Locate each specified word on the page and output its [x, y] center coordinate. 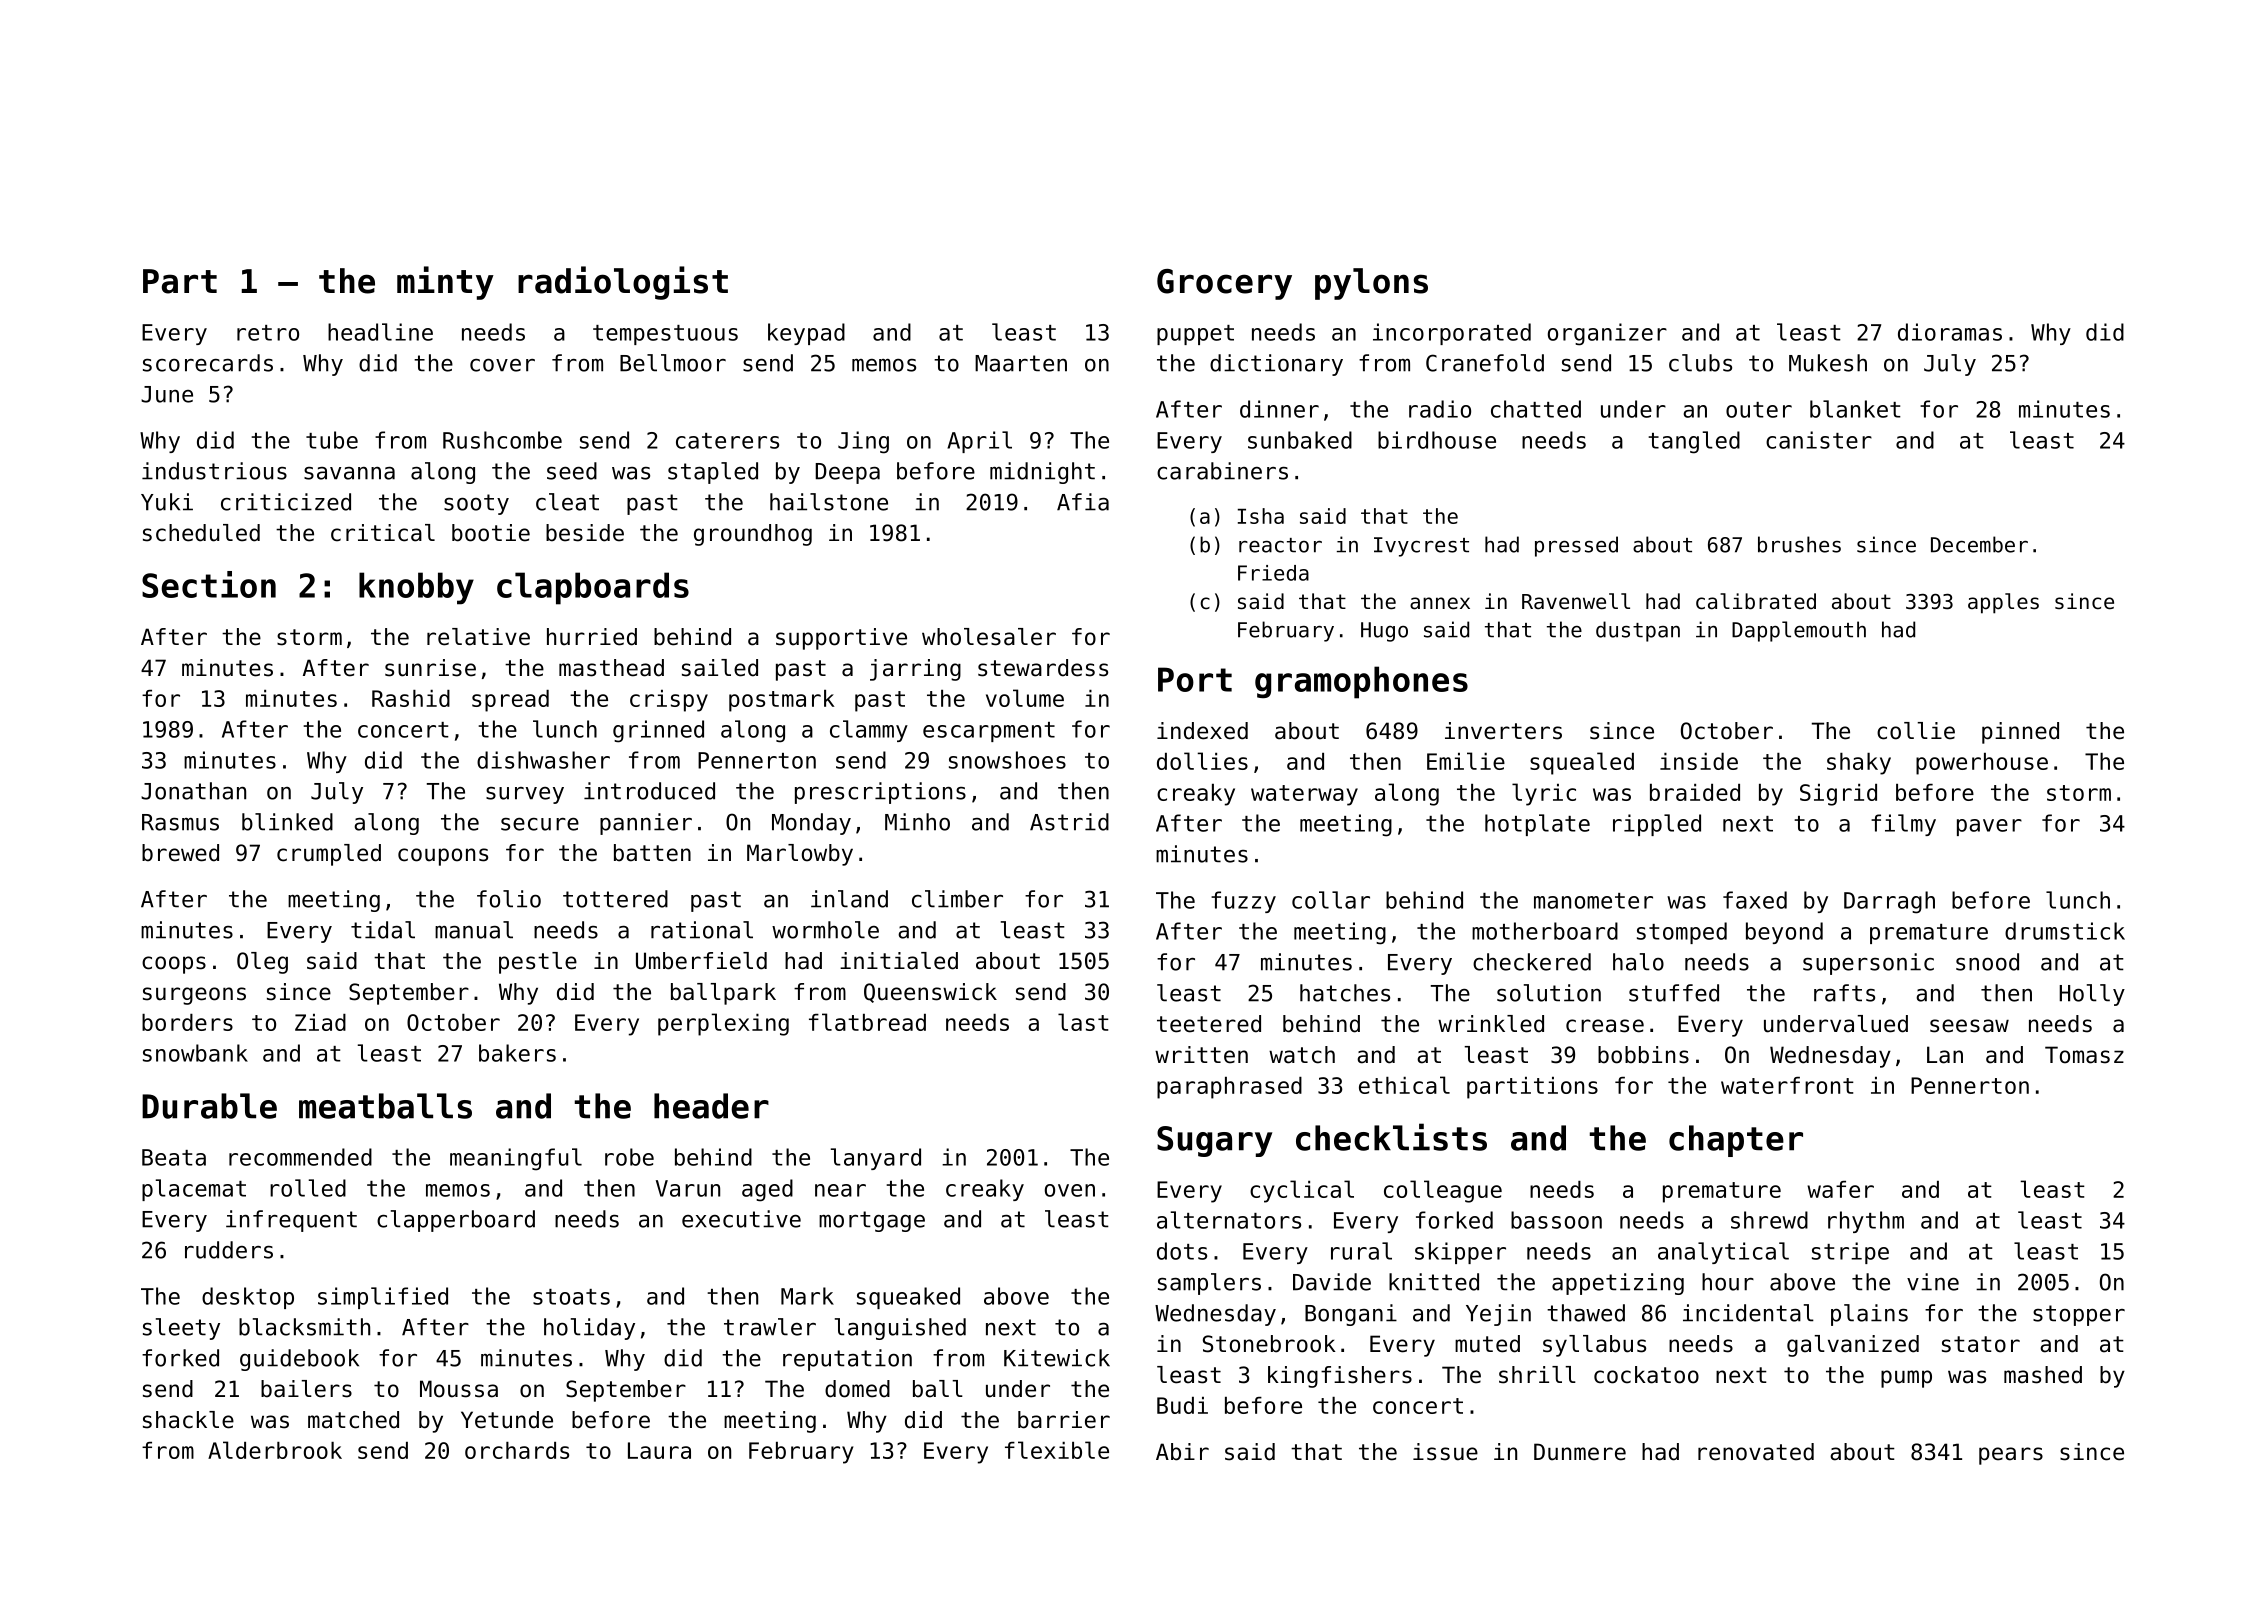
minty [445, 283]
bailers [306, 1389]
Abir [1182, 1452]
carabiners [1222, 471]
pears [2011, 1456]
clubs [1700, 363]
